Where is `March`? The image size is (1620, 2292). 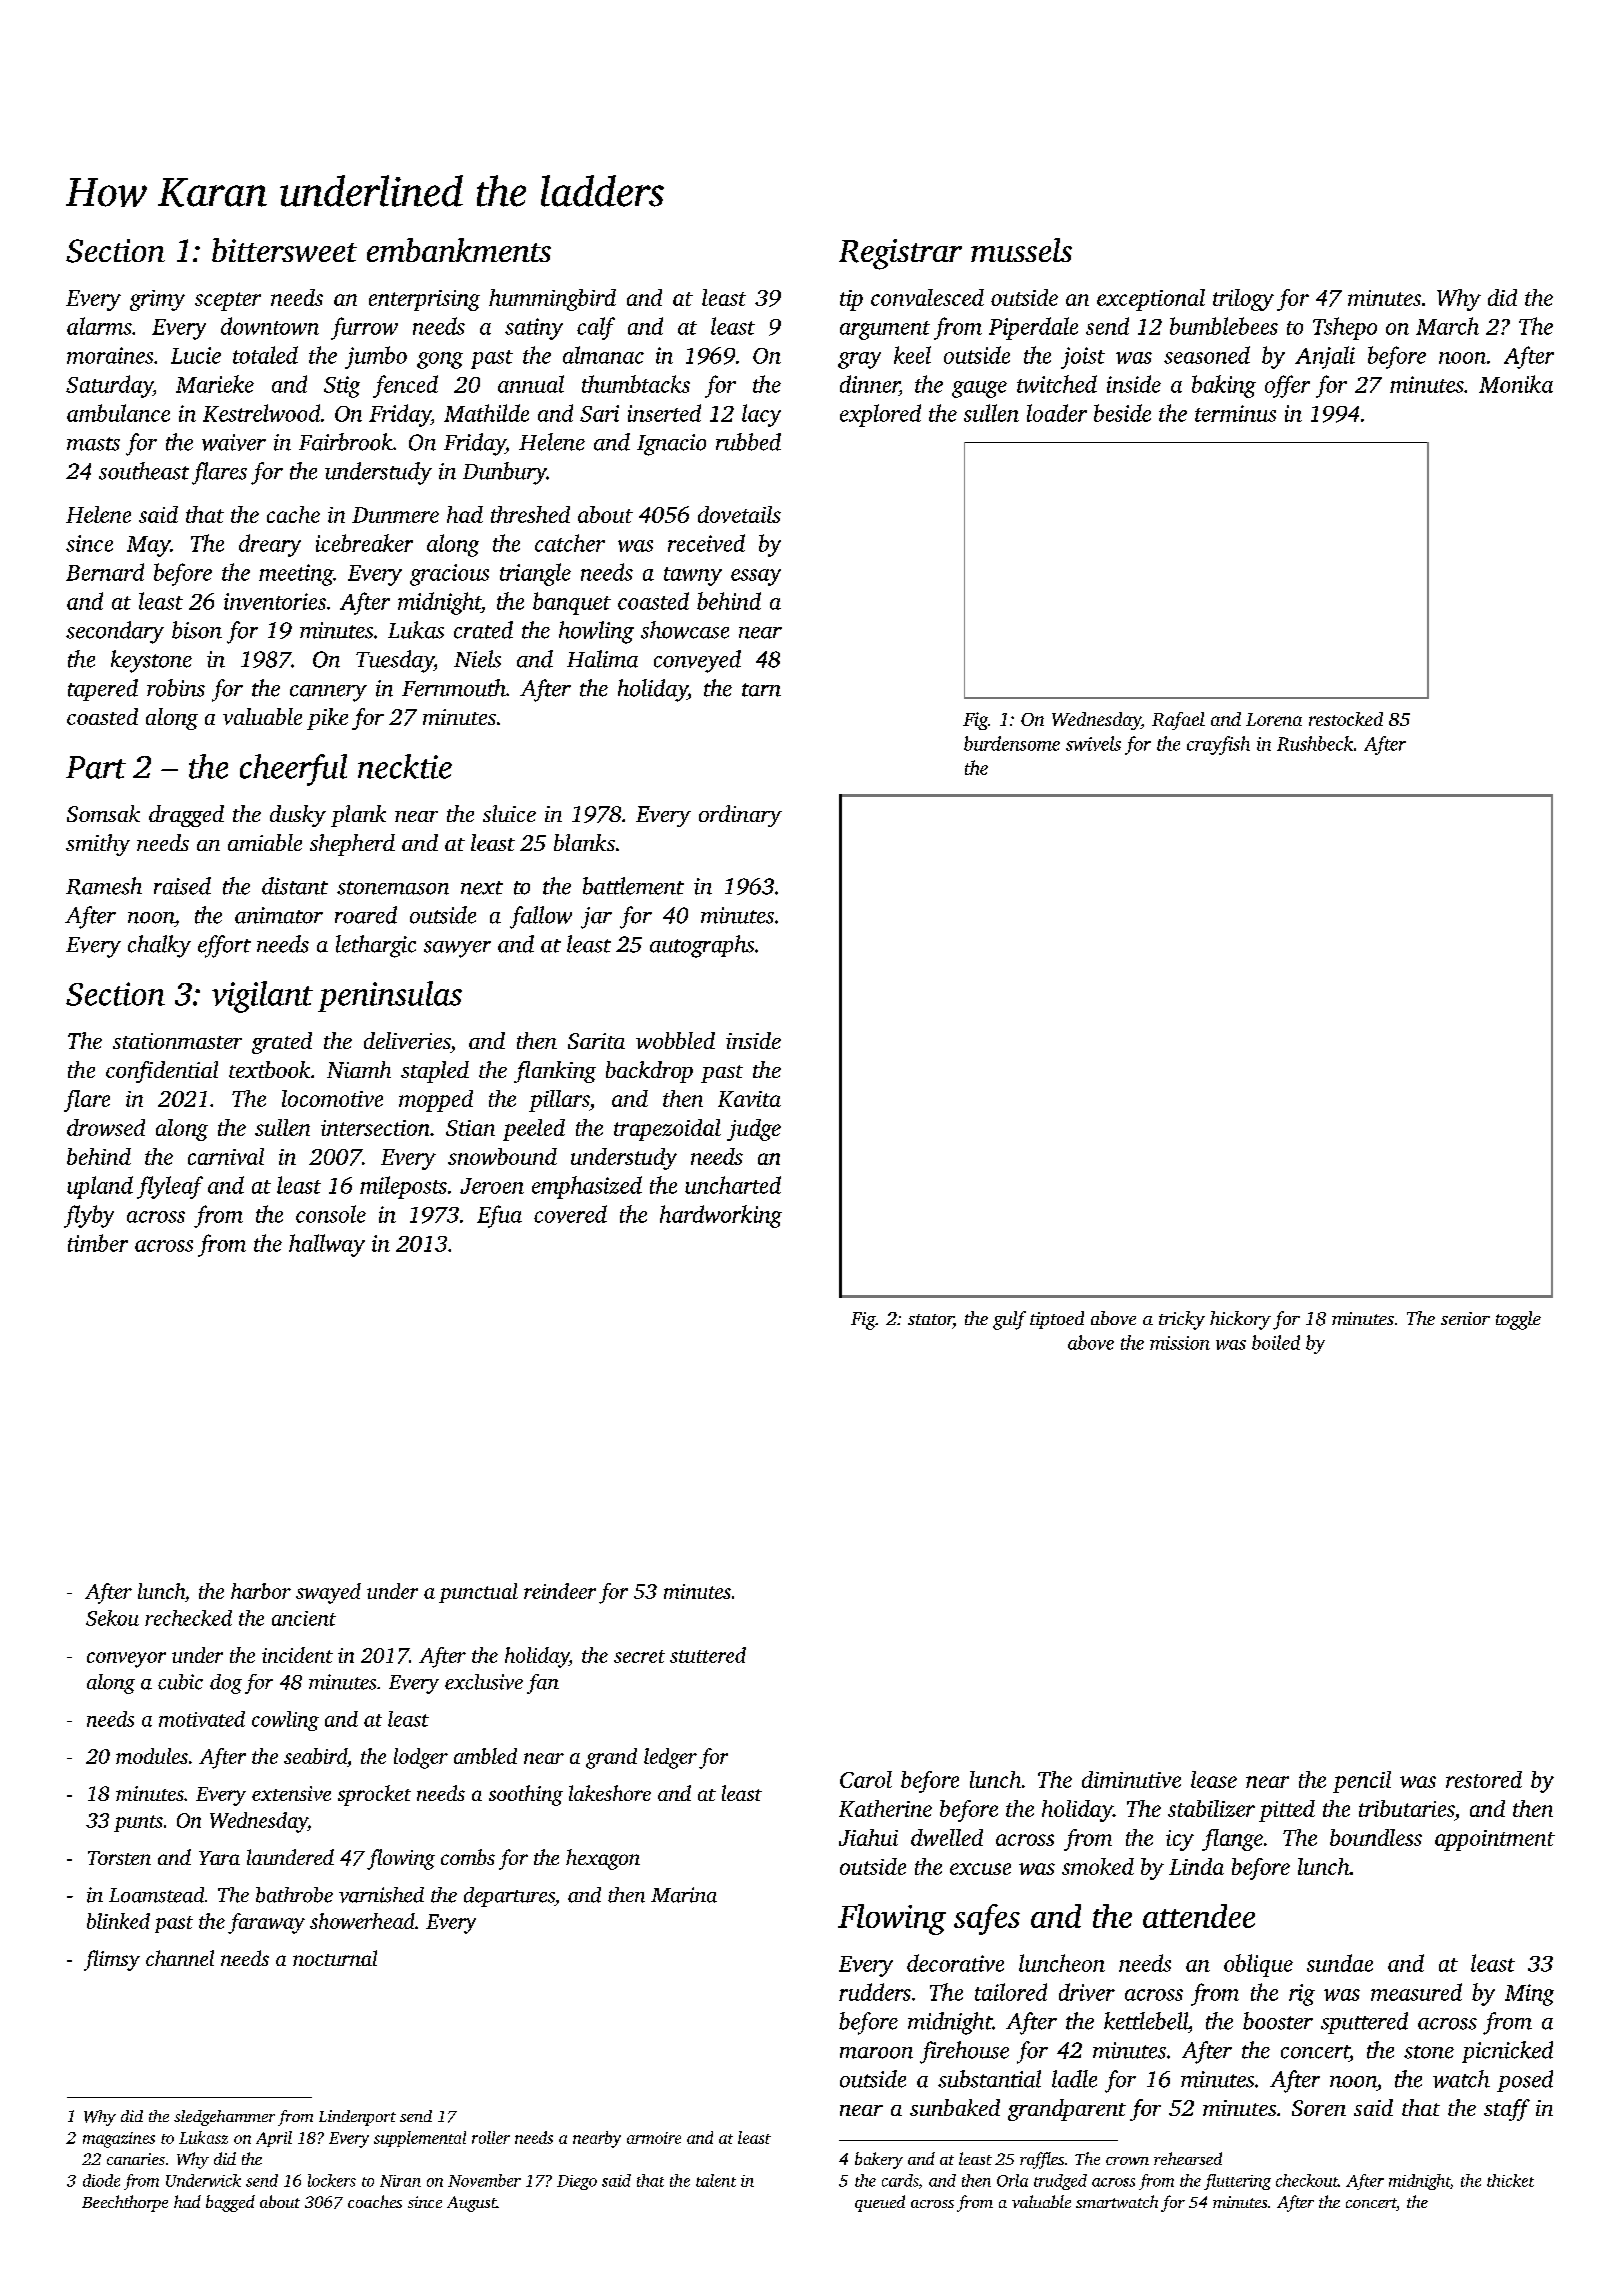
March is located at coordinates (1447, 326).
